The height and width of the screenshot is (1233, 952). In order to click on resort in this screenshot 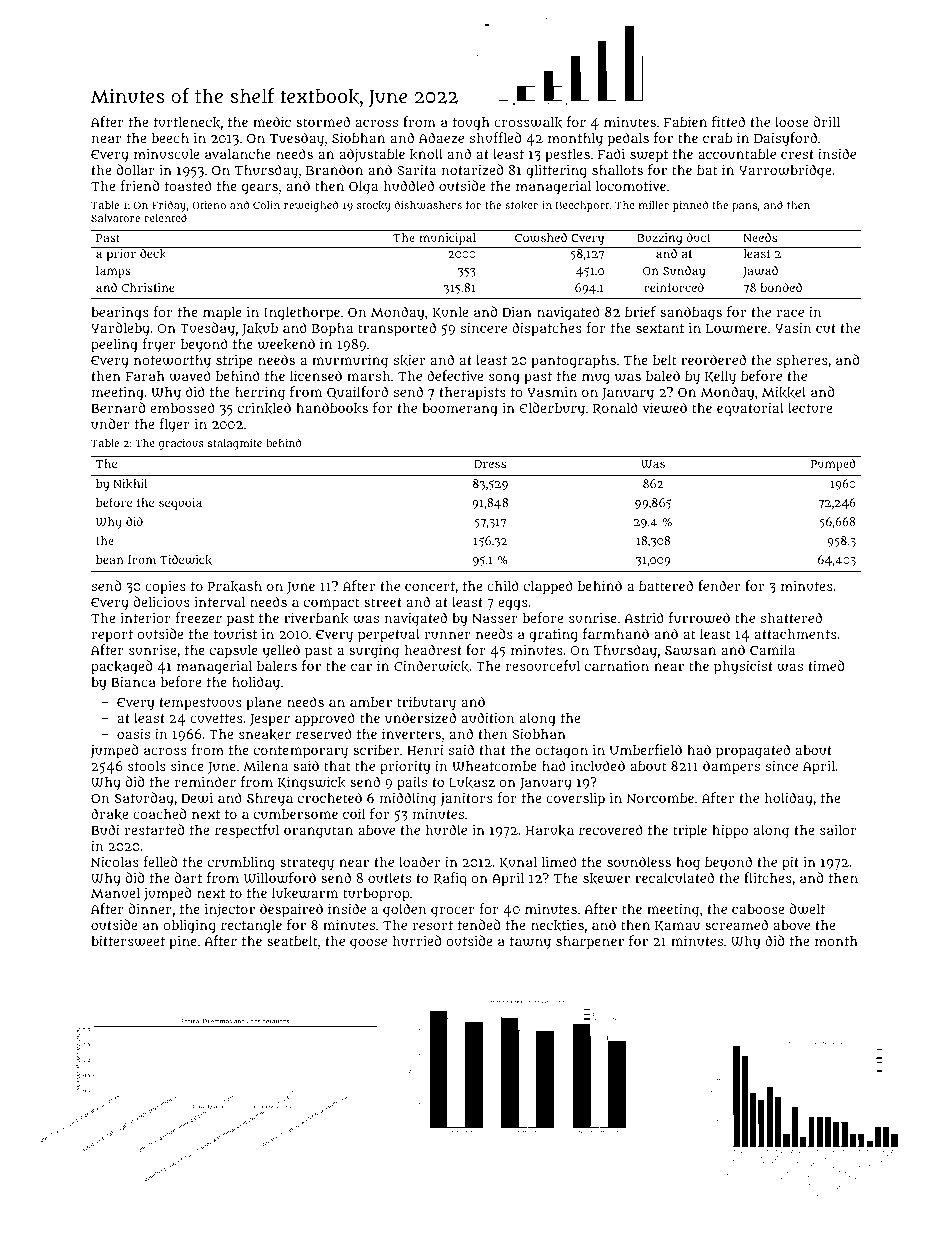, I will do `click(433, 925)`.
